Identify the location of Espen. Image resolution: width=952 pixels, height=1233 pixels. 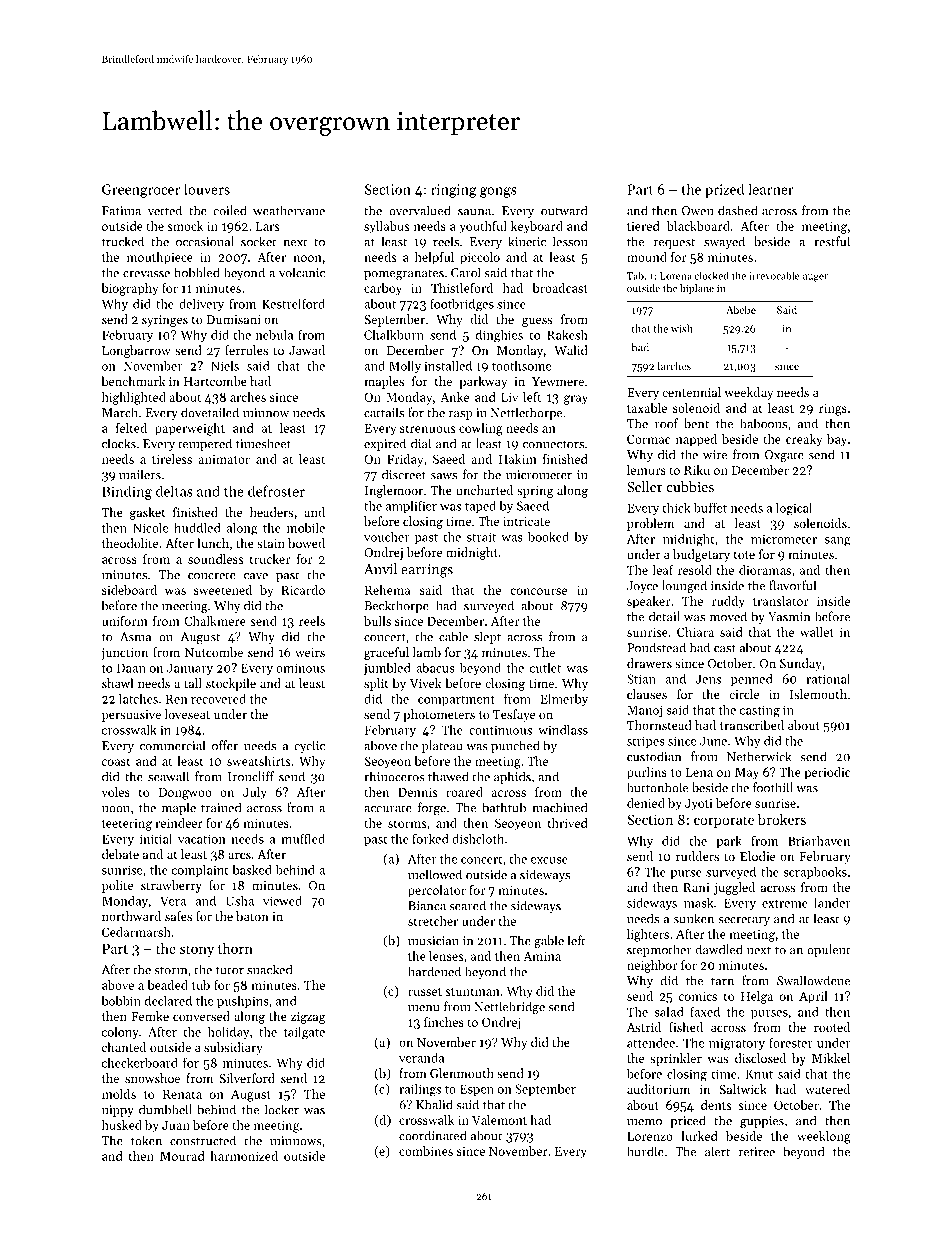
(477, 1090).
